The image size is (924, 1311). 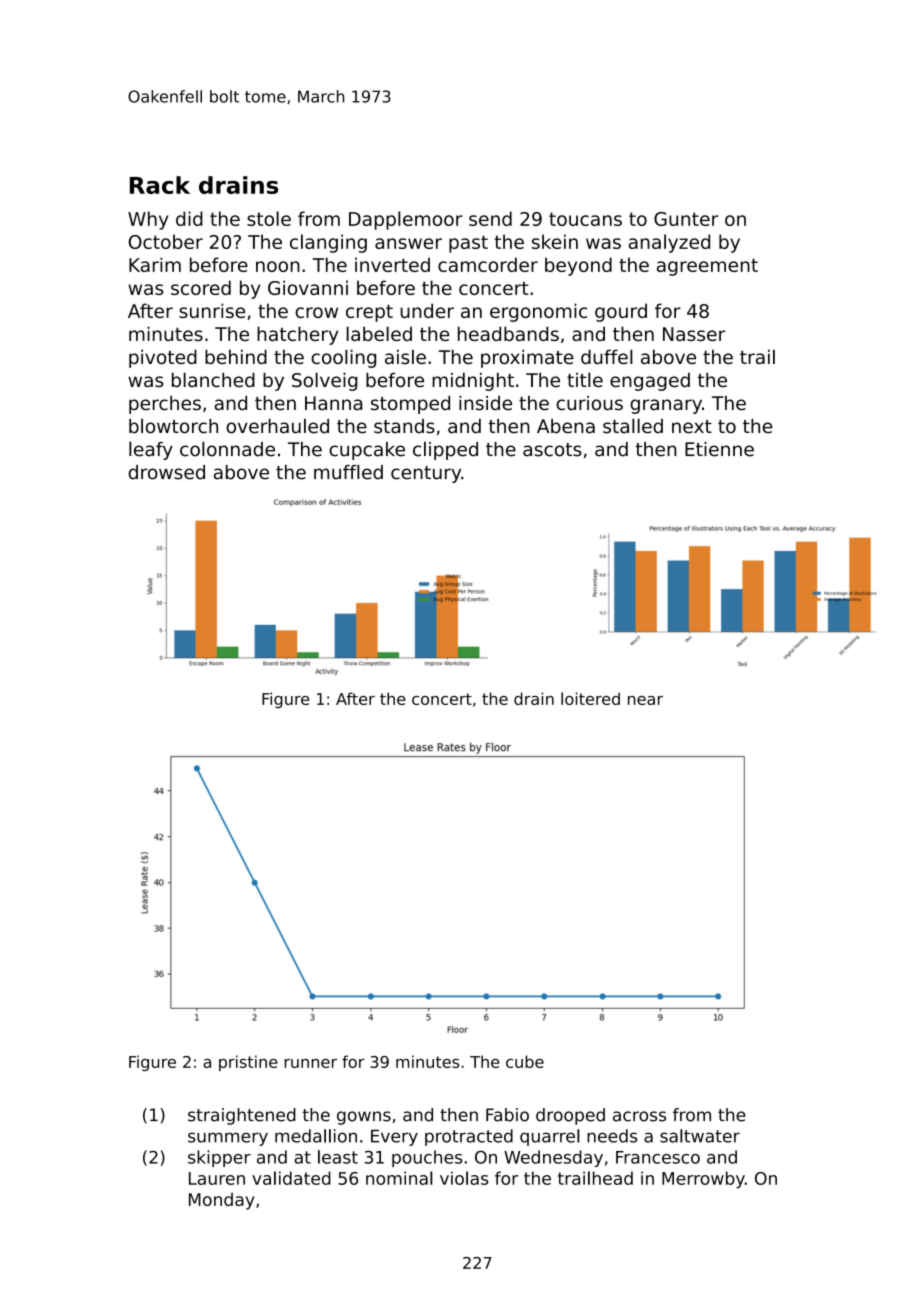 What do you see at coordinates (217, 1178) in the document?
I see `Lauren` at bounding box center [217, 1178].
